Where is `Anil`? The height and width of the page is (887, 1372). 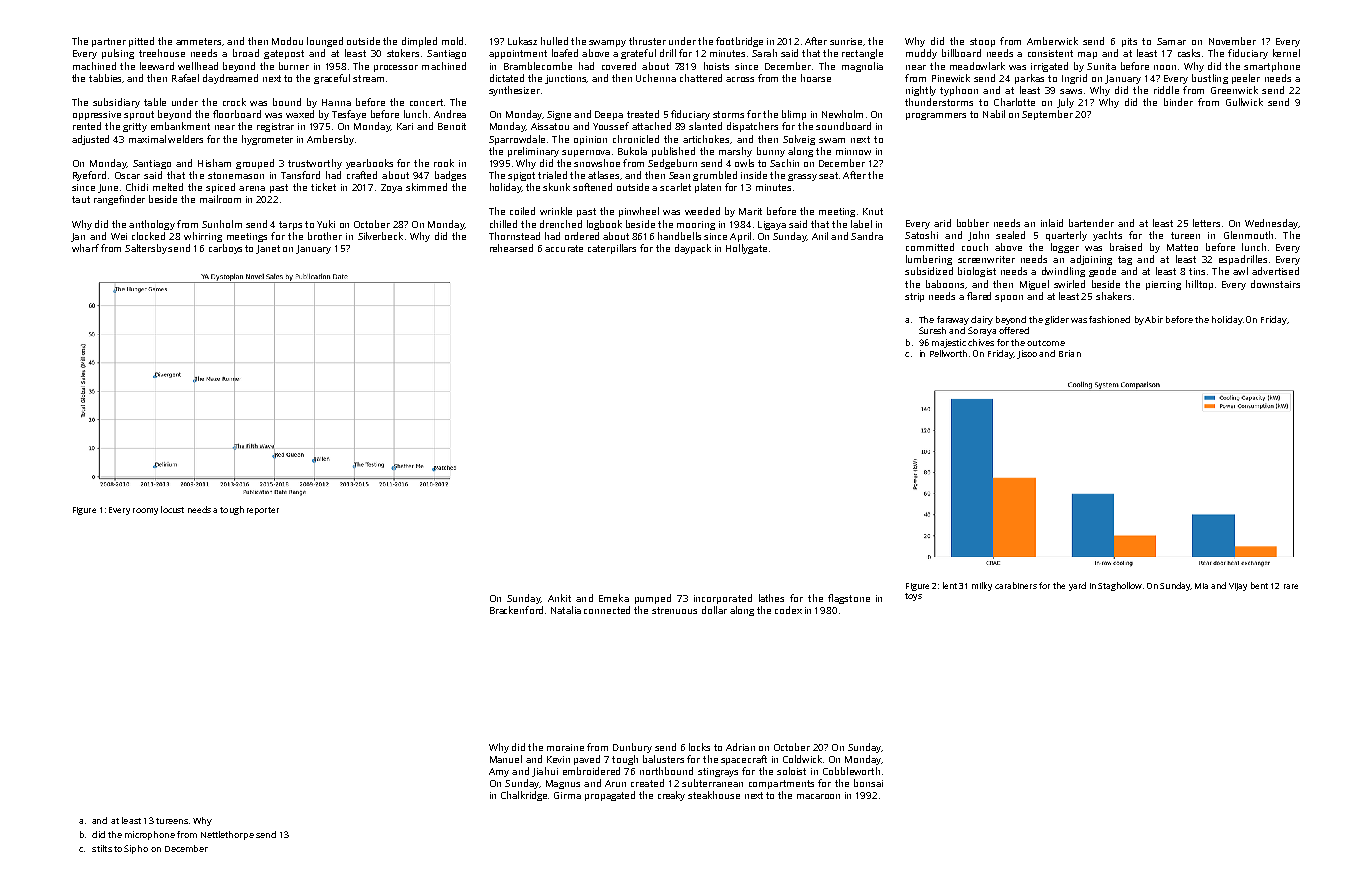
Anil is located at coordinates (820, 236).
